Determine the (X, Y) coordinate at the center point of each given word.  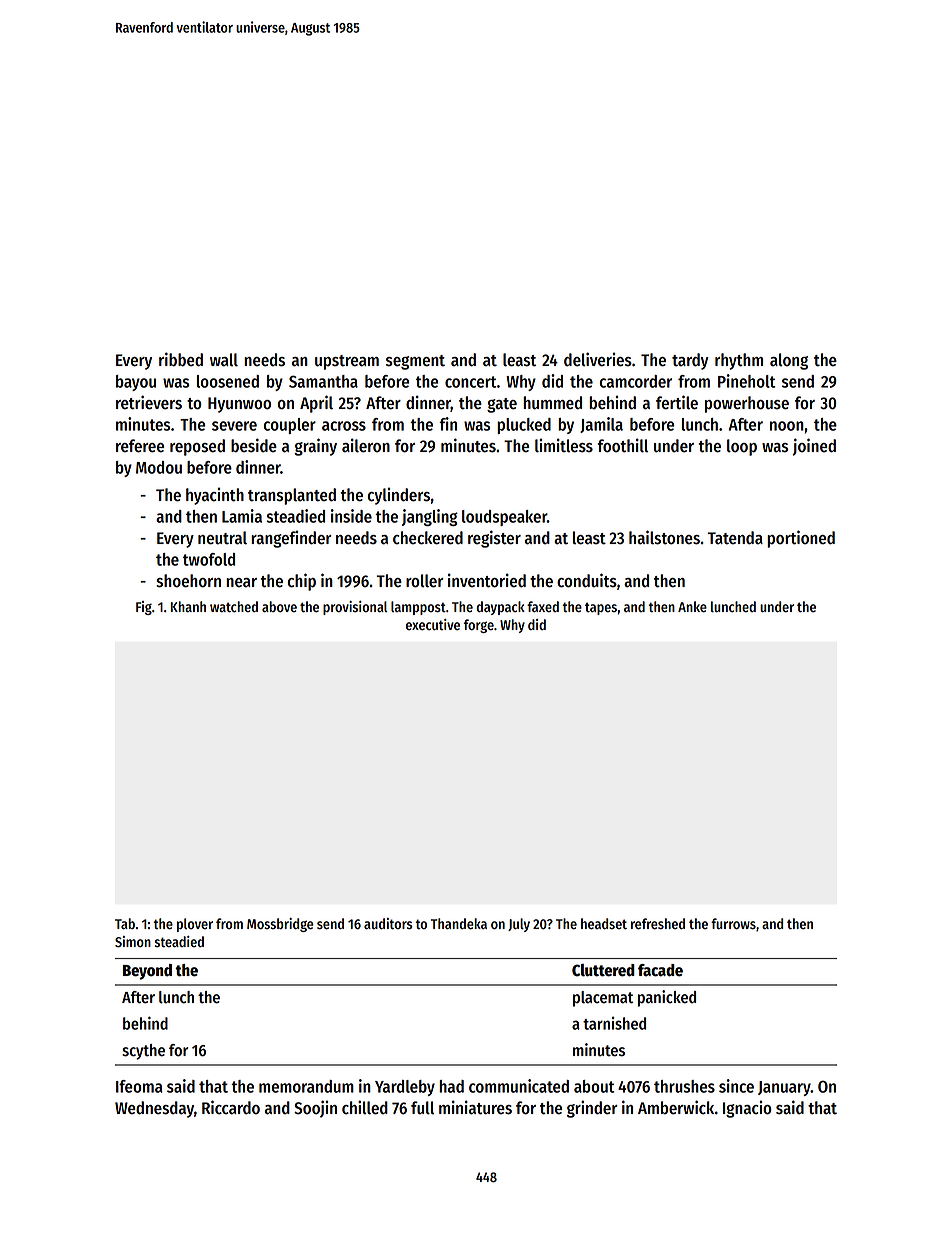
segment (415, 362)
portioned (801, 539)
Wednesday (154, 1109)
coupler (290, 426)
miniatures (475, 1107)
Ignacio (747, 1109)
